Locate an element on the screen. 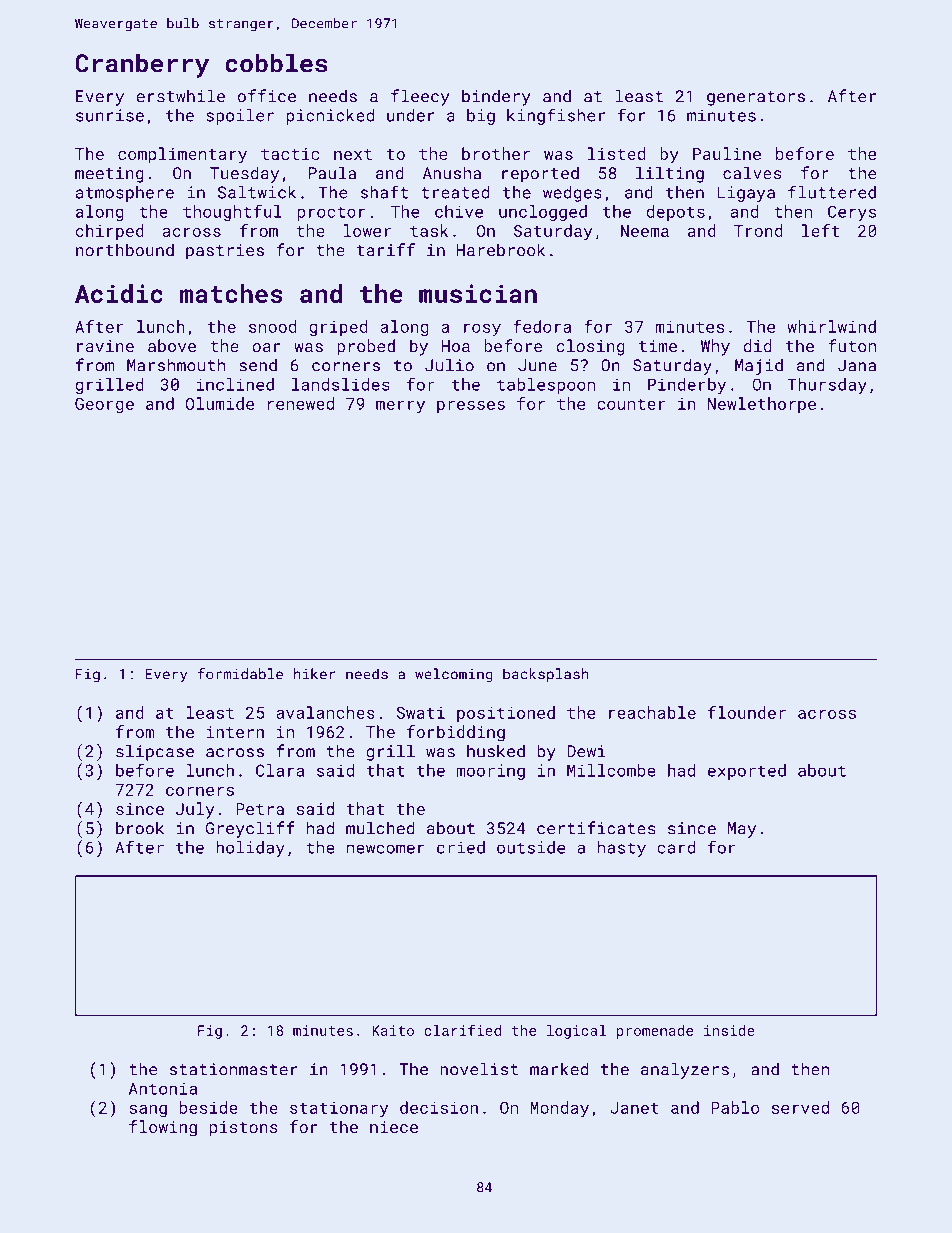 Image resolution: width=952 pixels, height=1233 pixels. stationmaster is located at coordinates (234, 1069).
